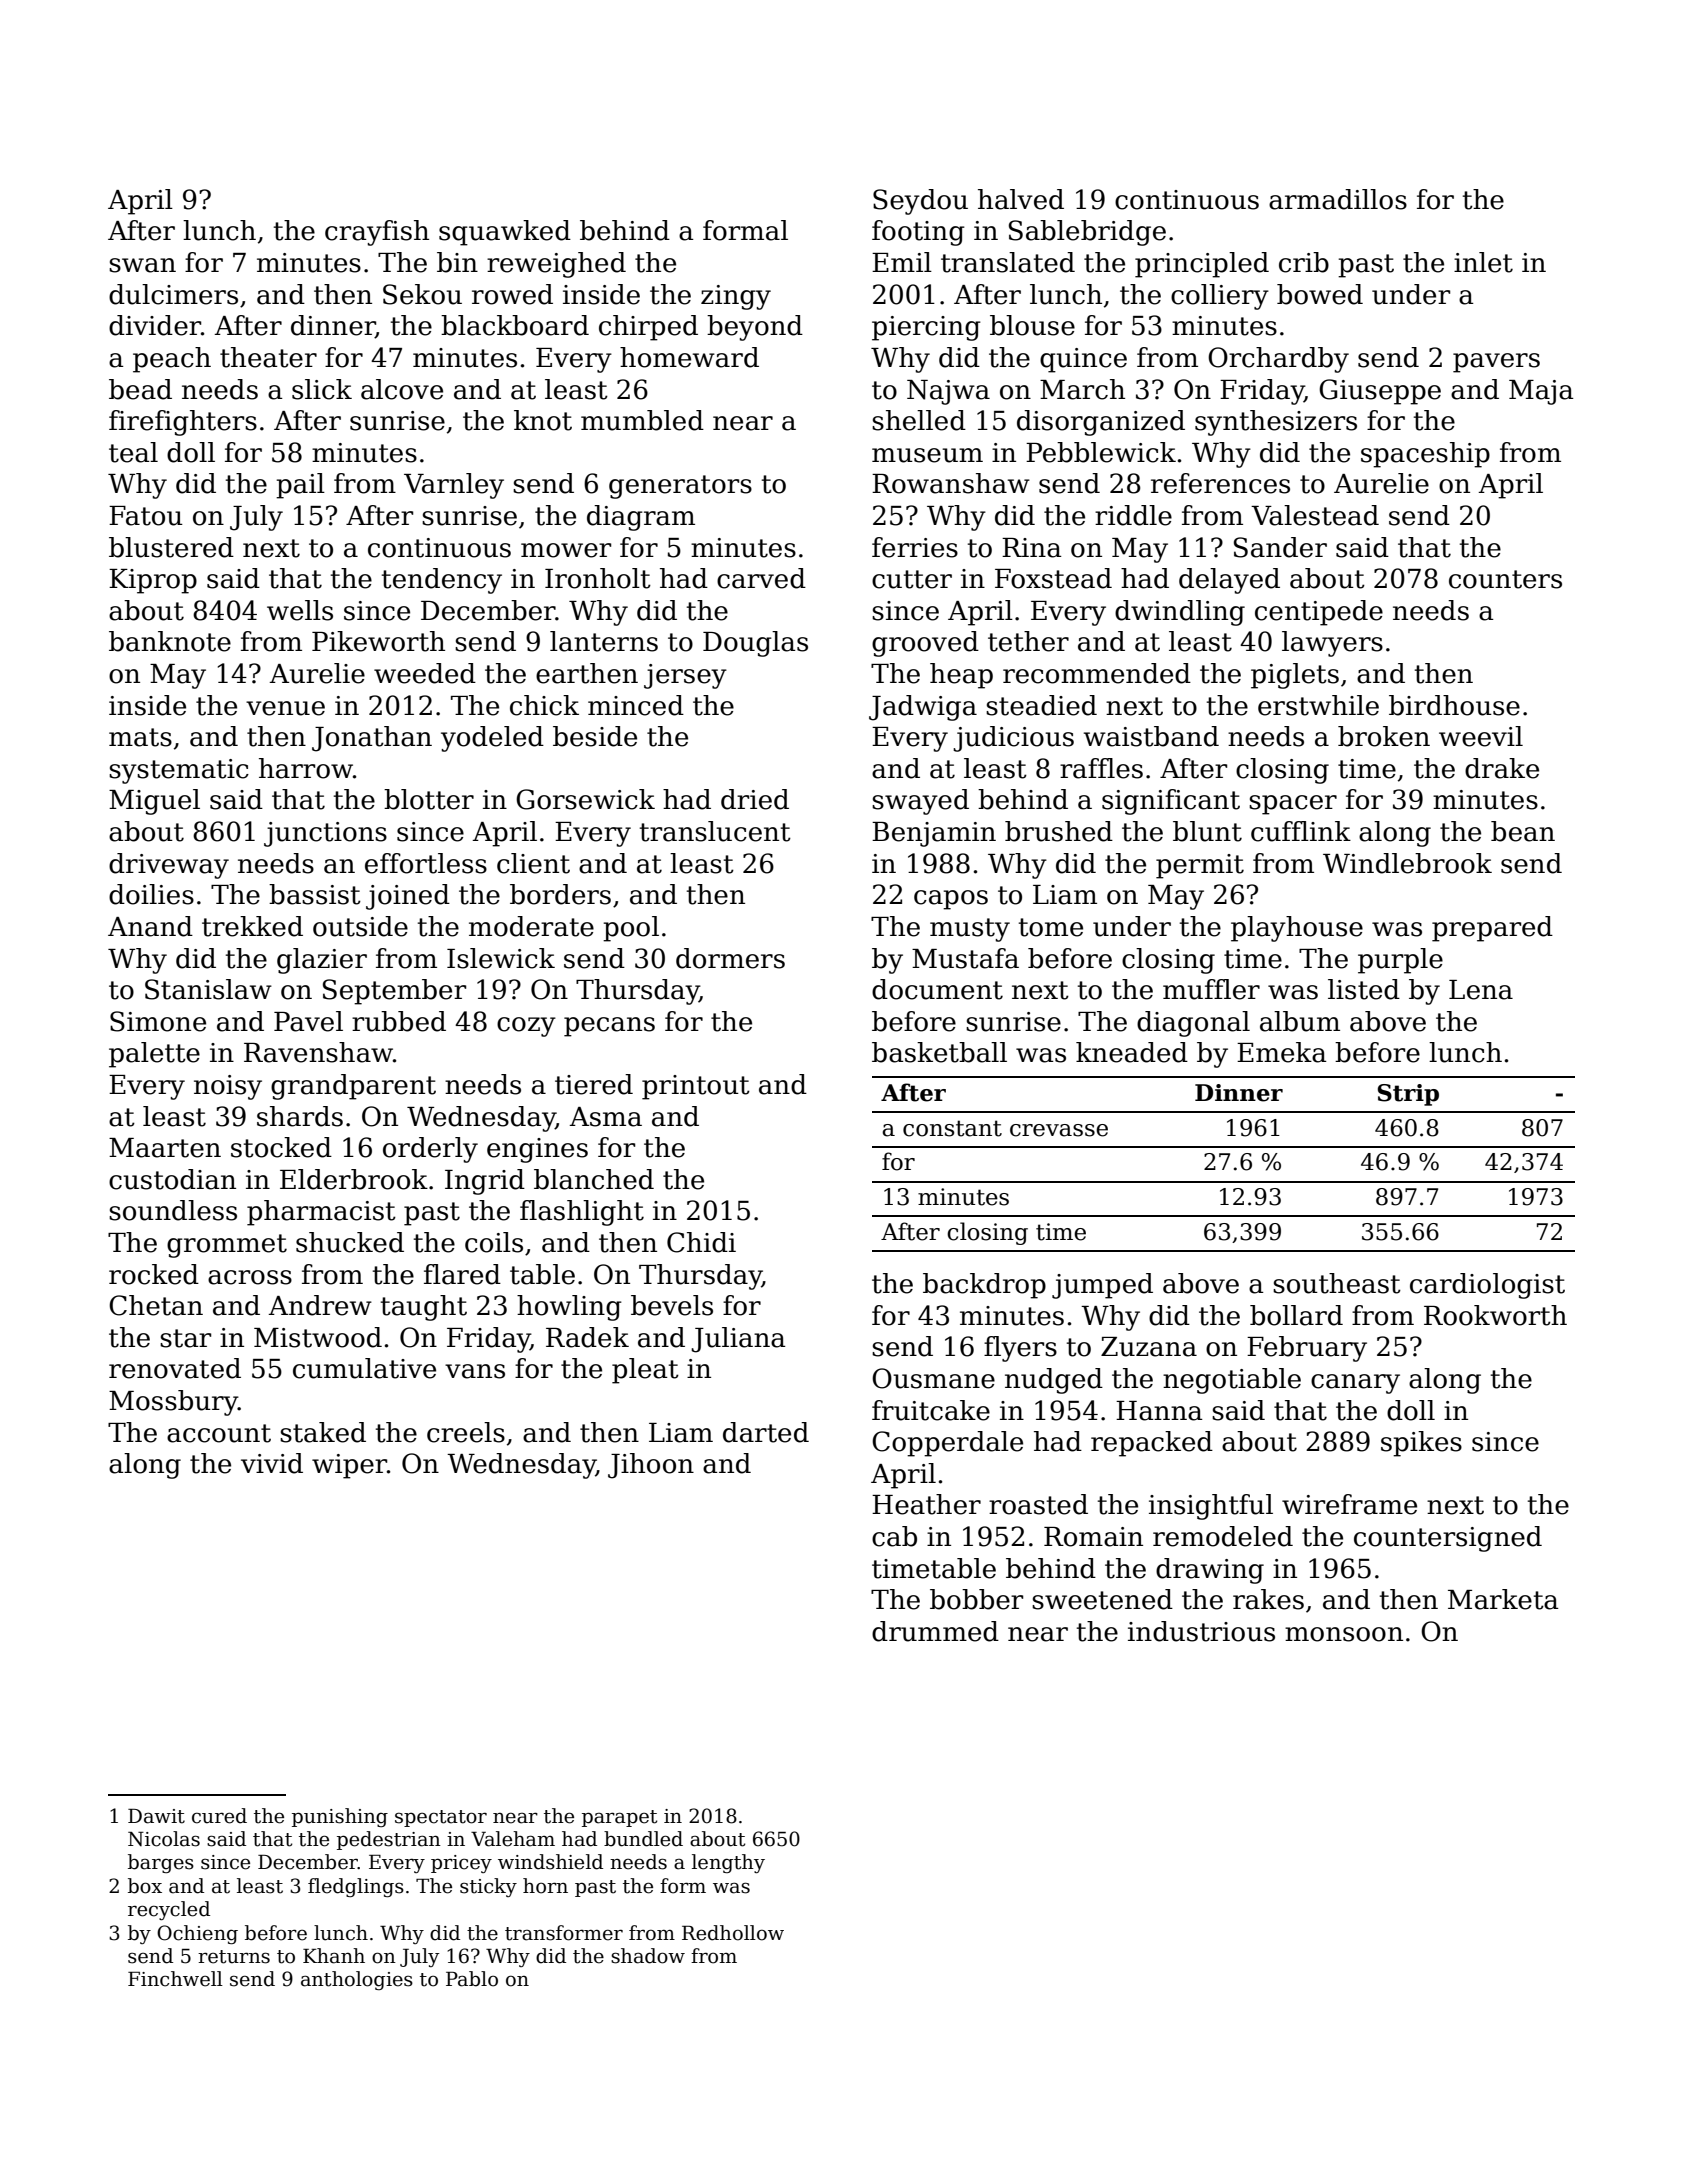 The height and width of the document is (2178, 1683). What do you see at coordinates (736, 297) in the document?
I see `zingy` at bounding box center [736, 297].
